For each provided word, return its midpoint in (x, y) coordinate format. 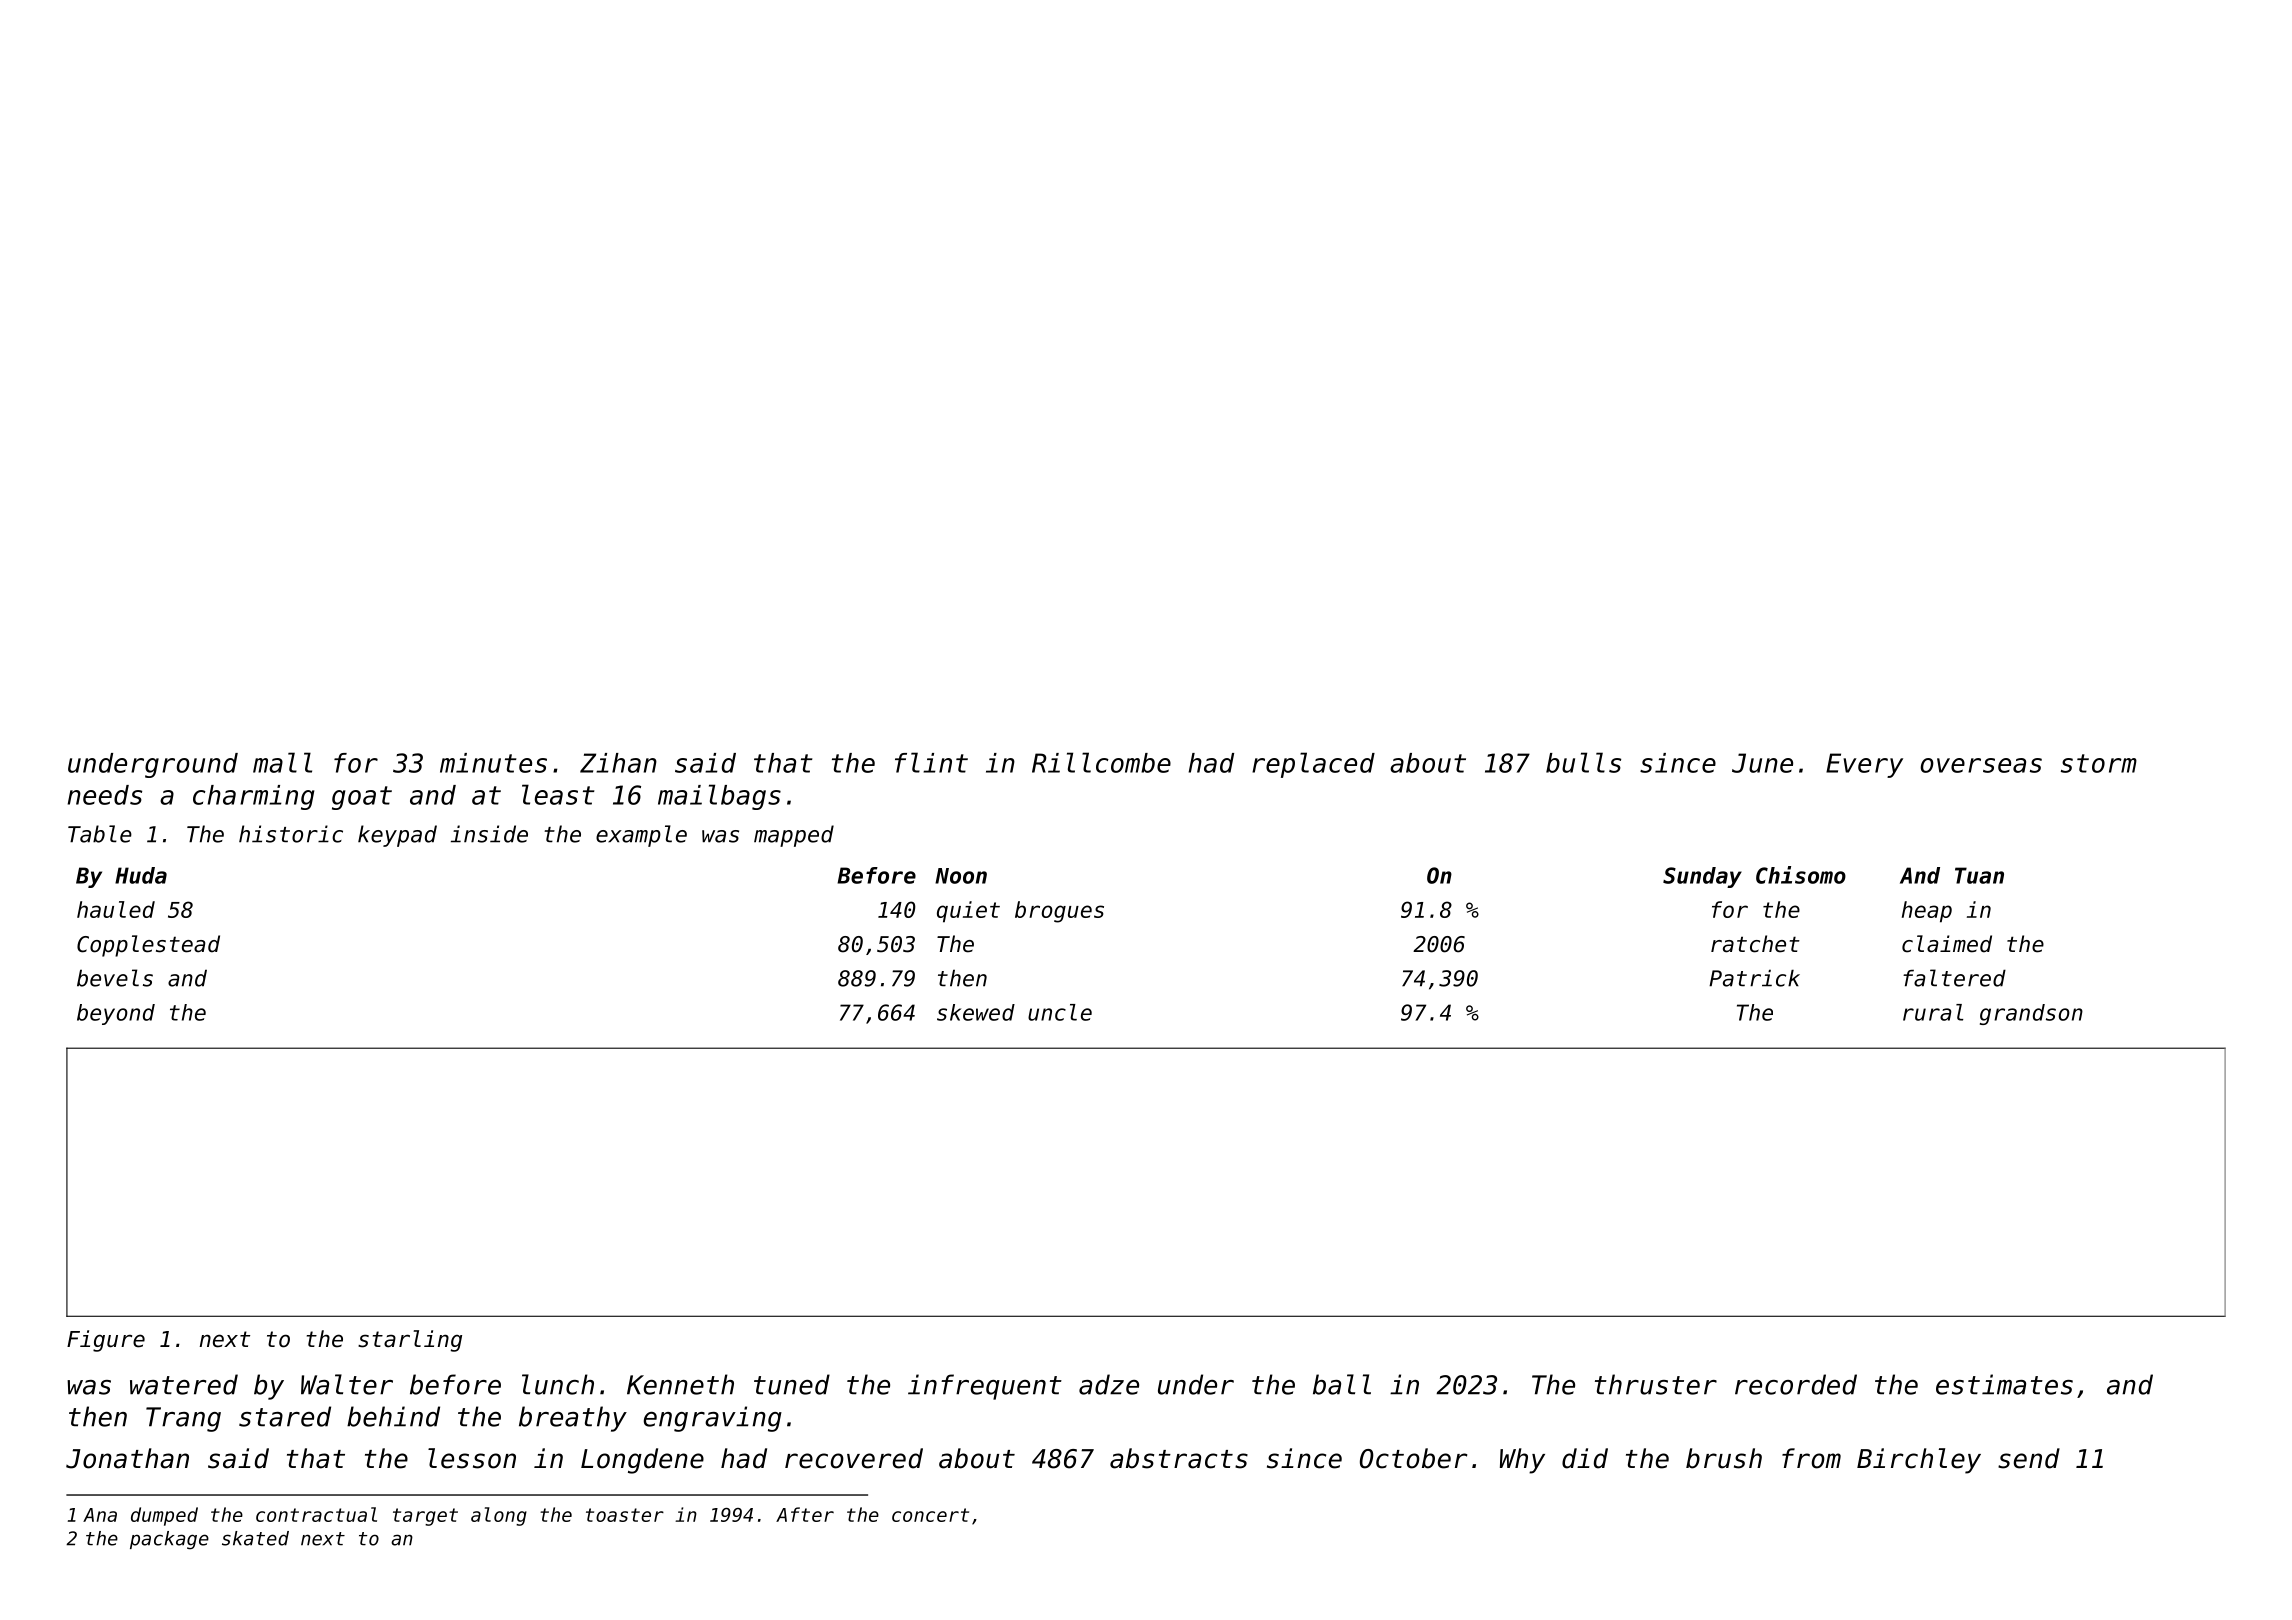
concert (930, 1515)
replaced (1313, 765)
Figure (106, 1341)
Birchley (1919, 1461)
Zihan (618, 763)
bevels (115, 978)
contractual (316, 1514)
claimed (1947, 944)
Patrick (1754, 978)
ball (1342, 1384)
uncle (1060, 1012)
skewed (976, 1012)
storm (2099, 763)
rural (1933, 1012)
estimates (2004, 1384)
